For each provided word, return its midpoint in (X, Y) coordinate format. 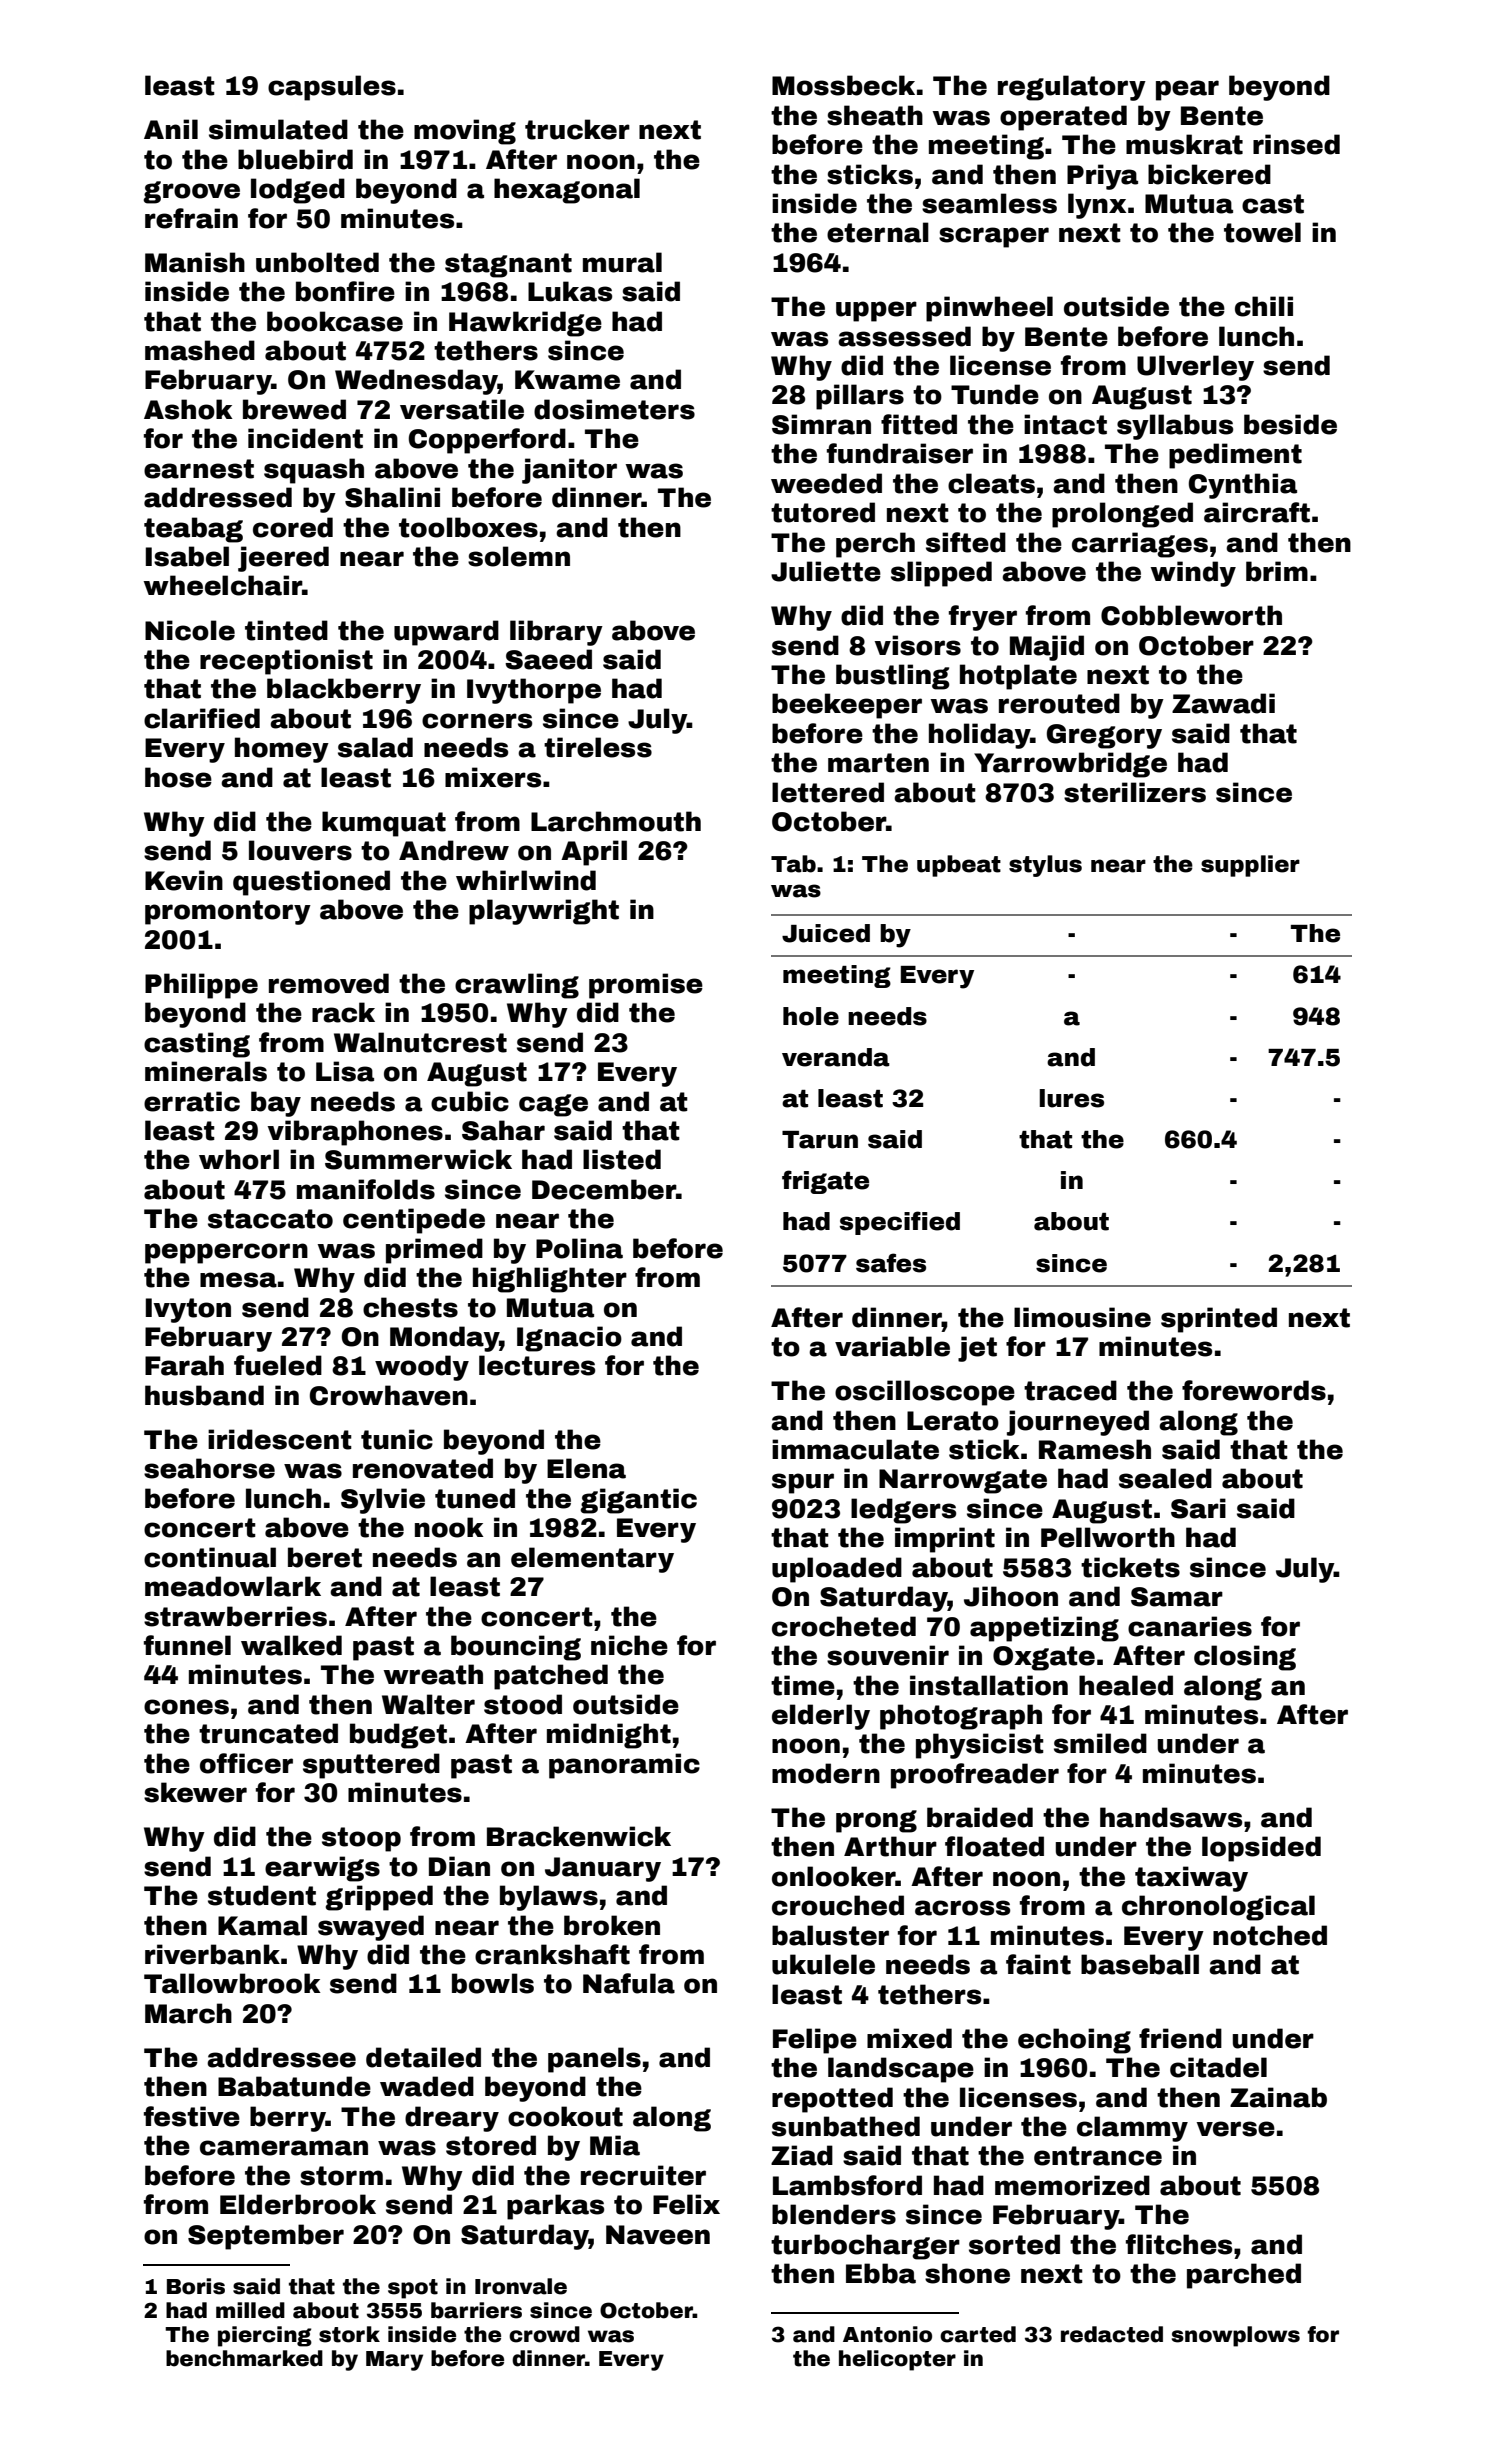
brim (1277, 571)
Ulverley (1195, 368)
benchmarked (244, 2358)
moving (465, 132)
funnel (187, 1645)
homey (282, 750)
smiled (1100, 1743)
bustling (893, 677)
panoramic (624, 1766)
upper (876, 311)
